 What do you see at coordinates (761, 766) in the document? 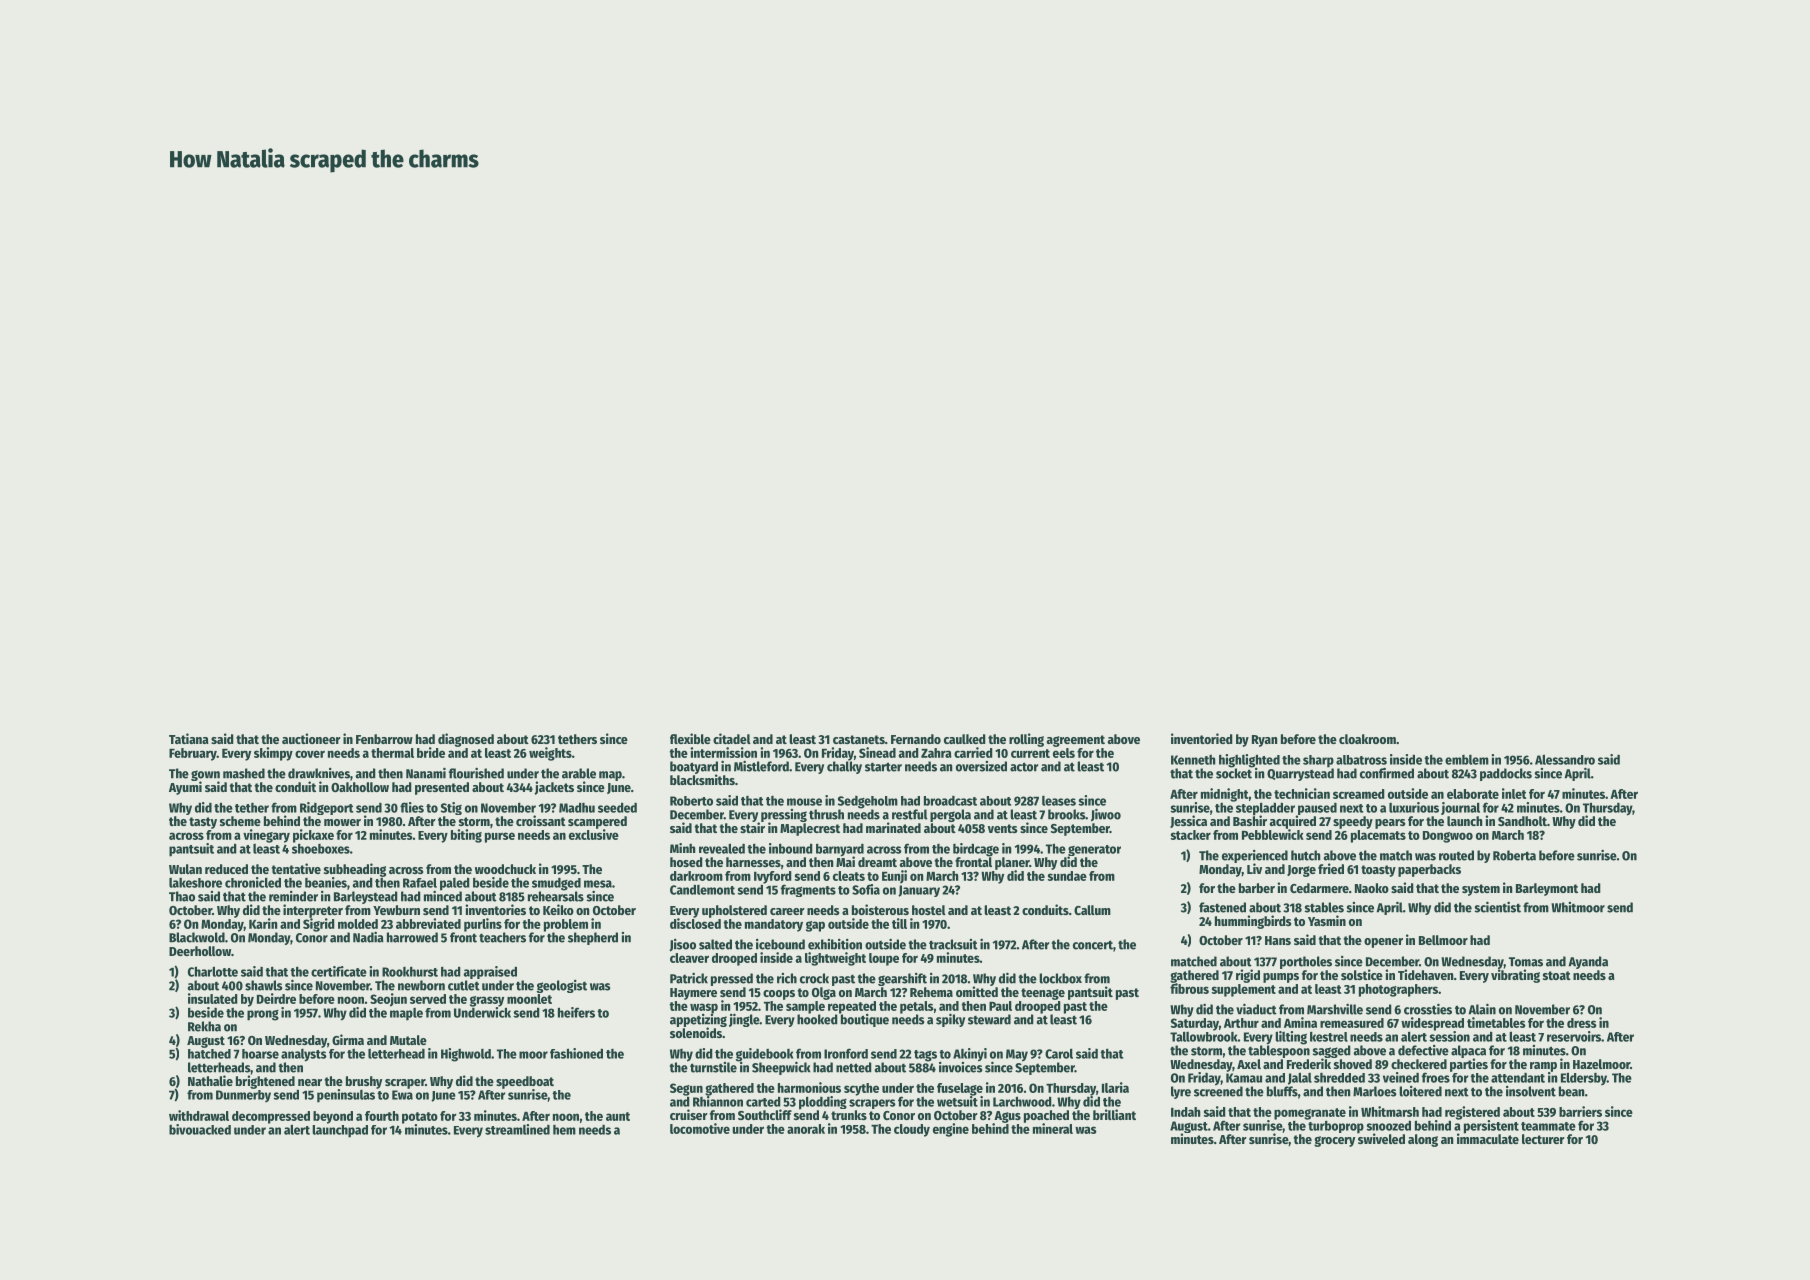
I see `Mistleford` at bounding box center [761, 766].
